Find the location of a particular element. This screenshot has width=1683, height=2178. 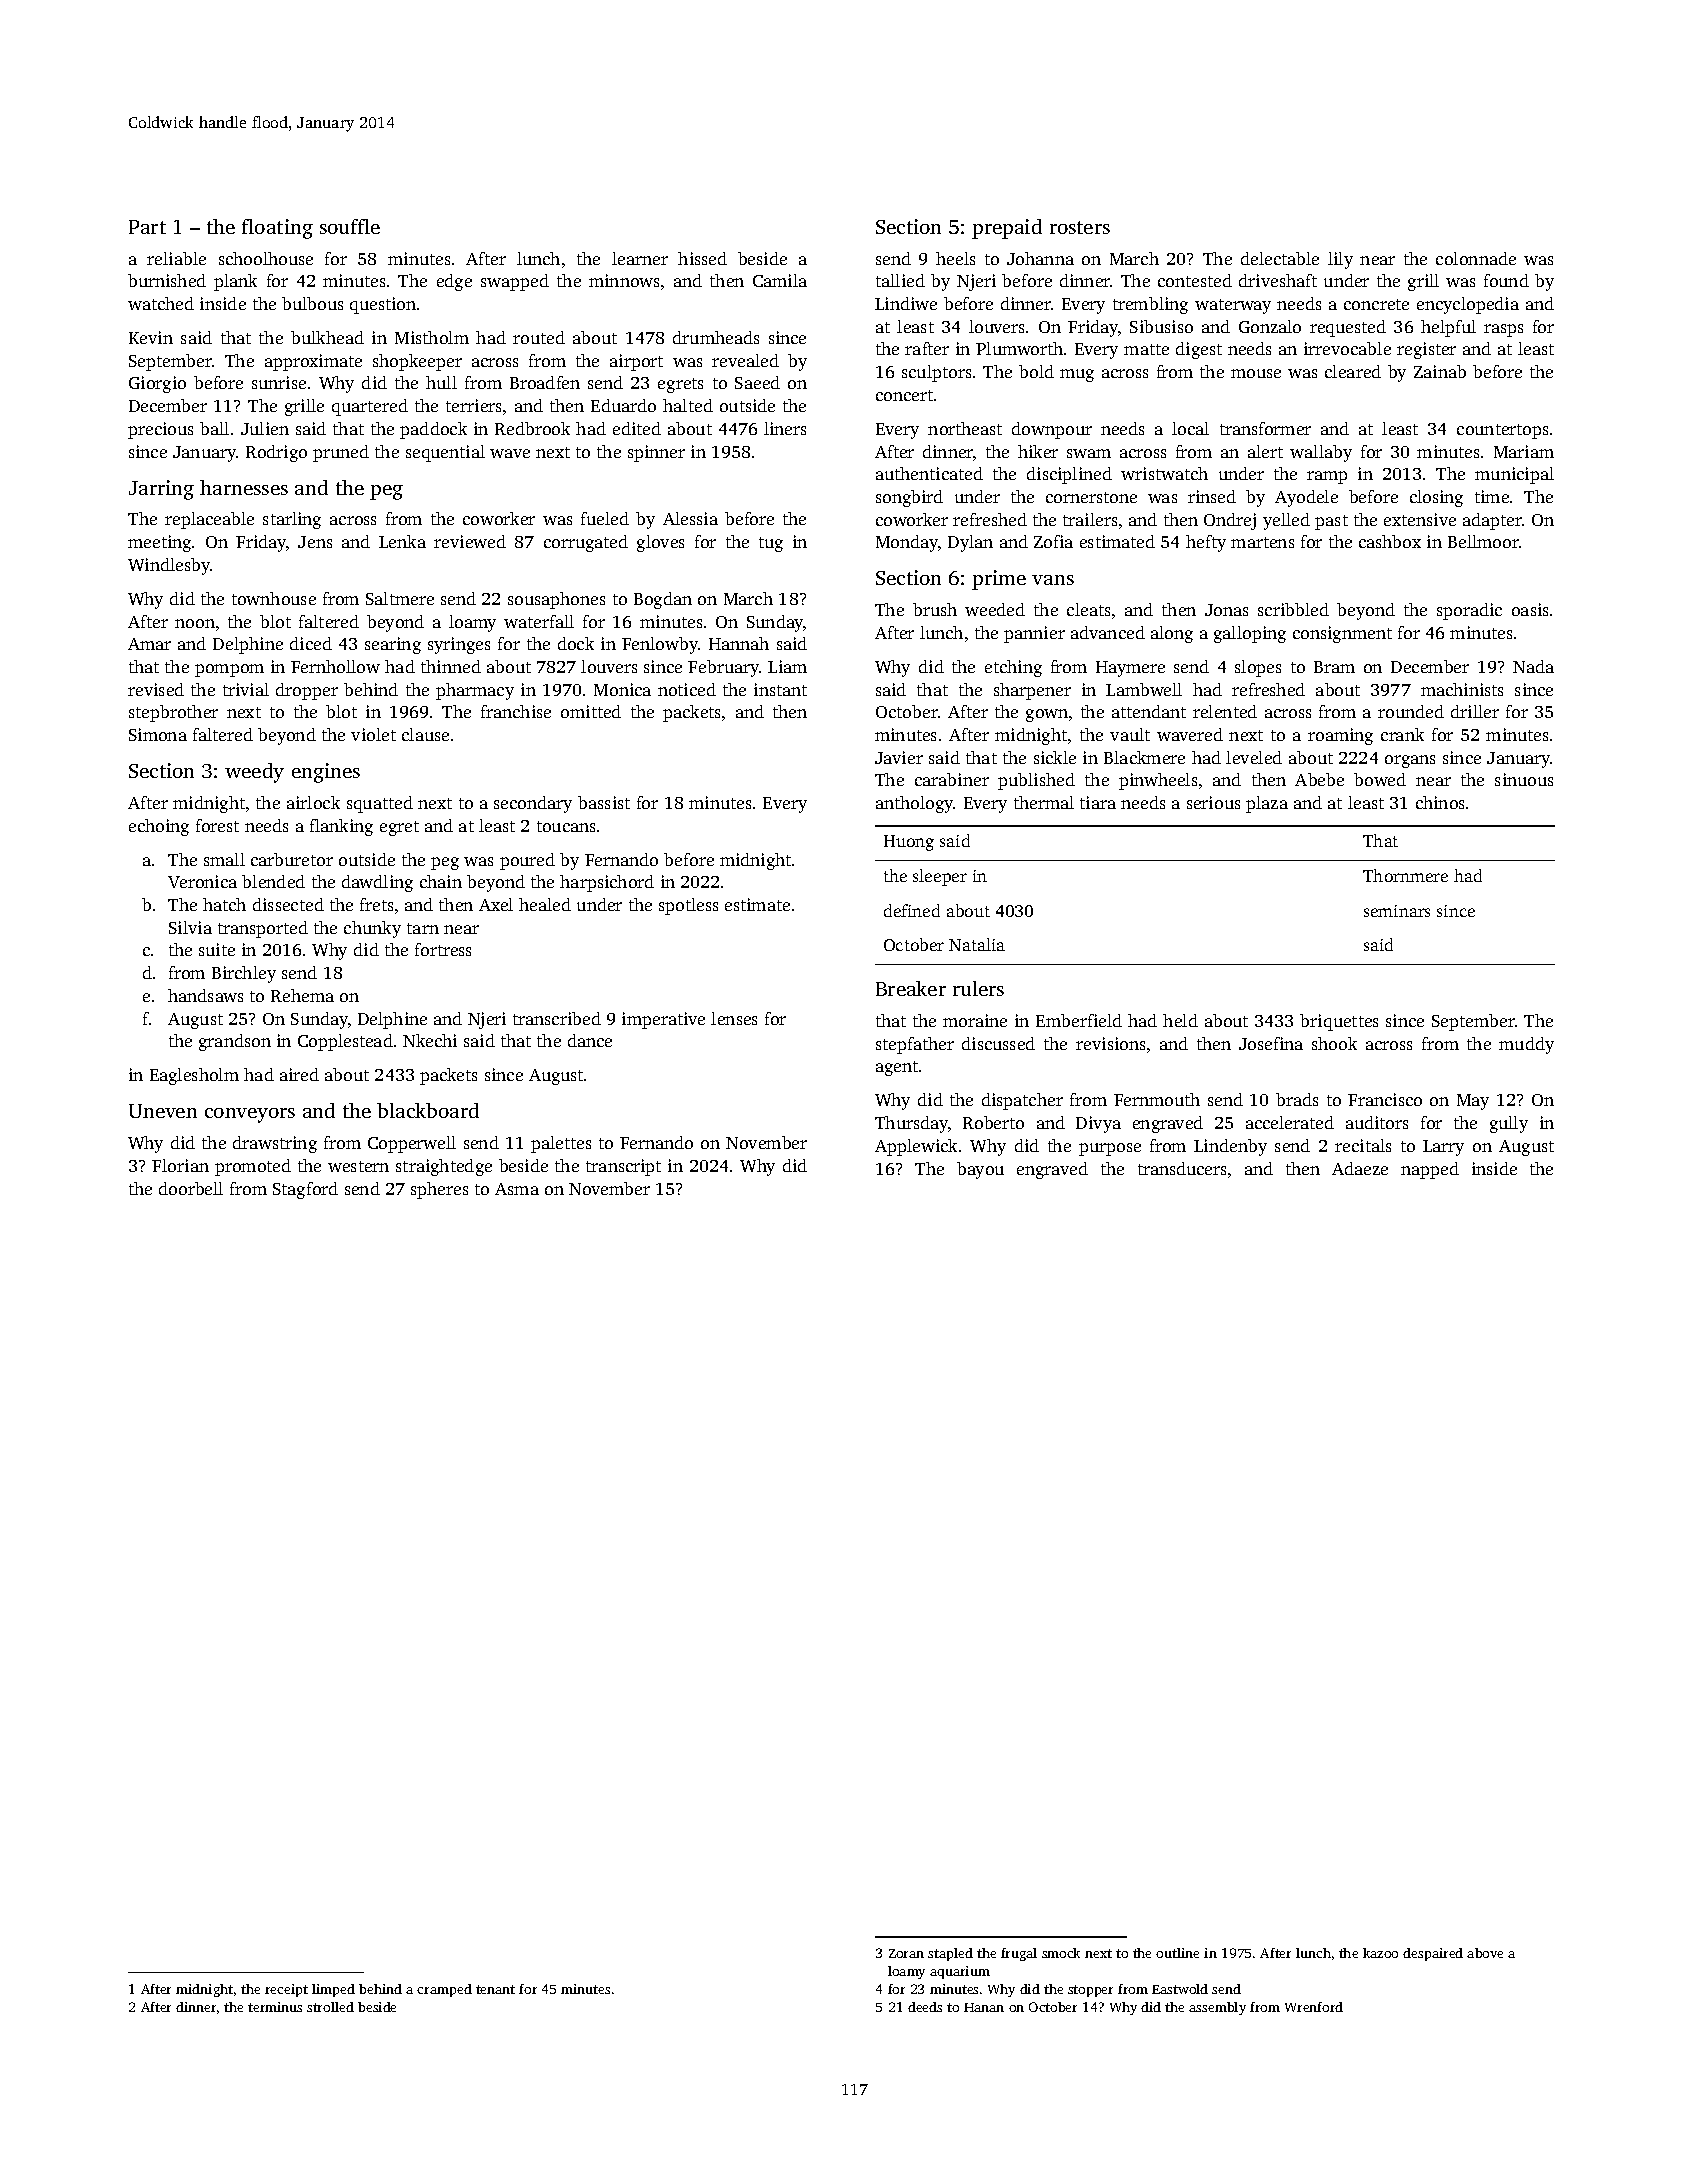

Florian is located at coordinates (180, 1165).
